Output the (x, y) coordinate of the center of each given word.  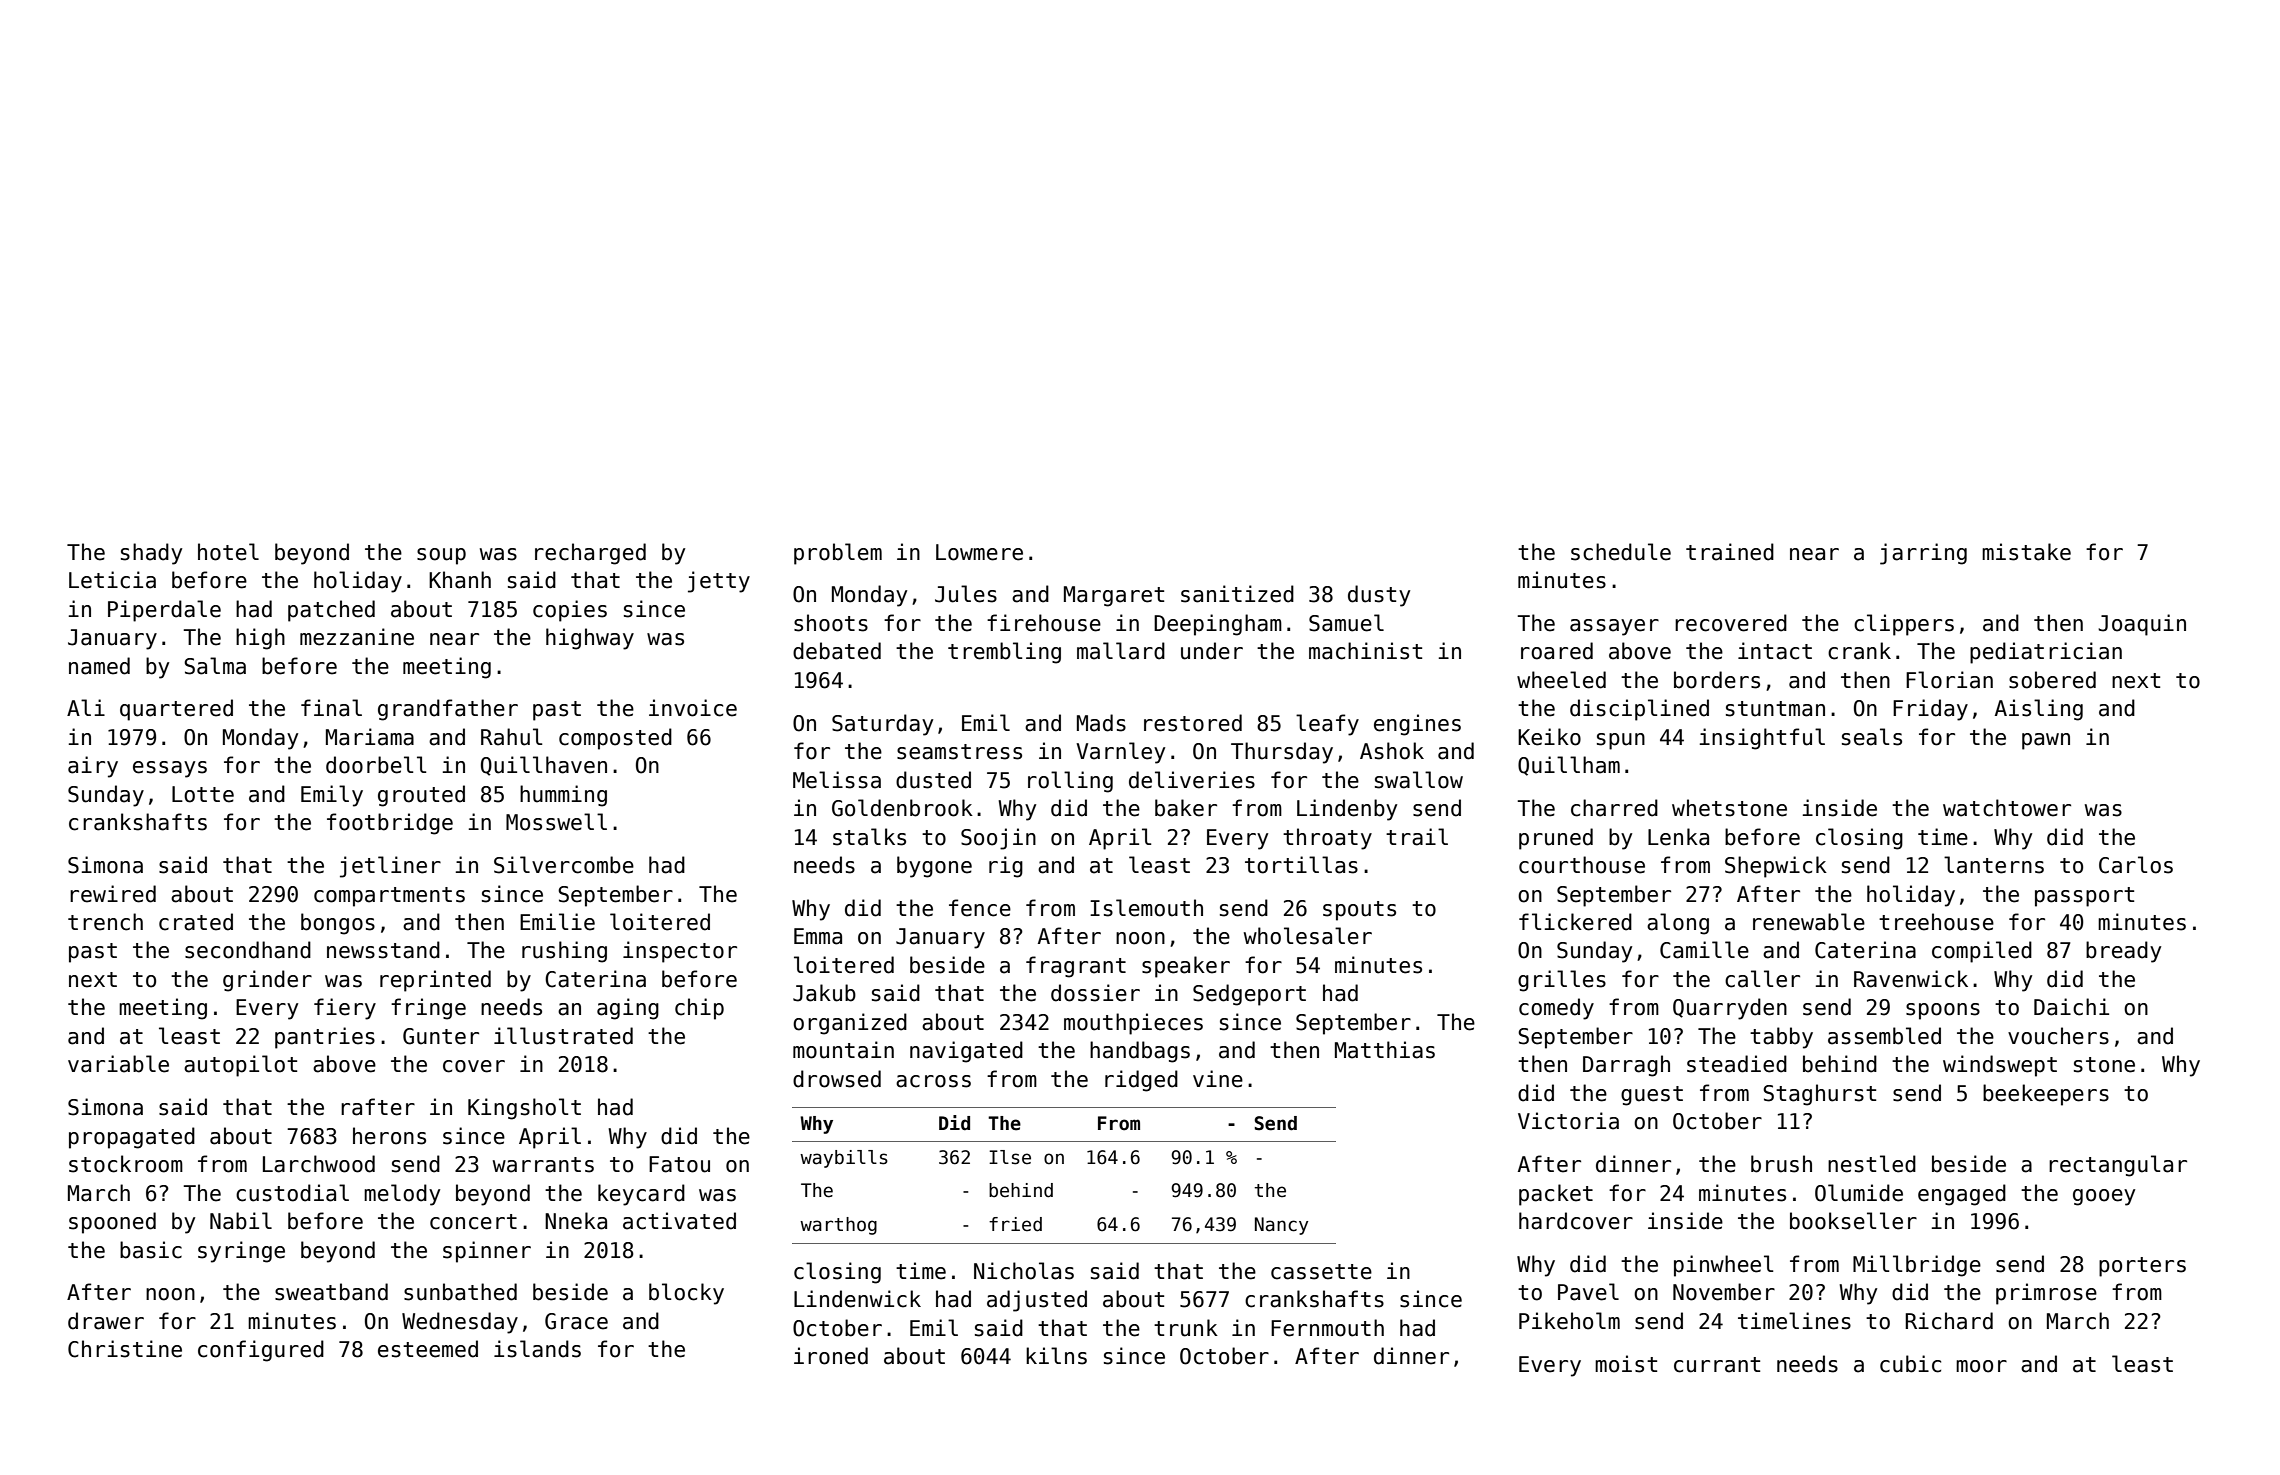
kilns (1056, 1356)
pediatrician (2046, 653)
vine (1218, 1079)
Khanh (460, 580)
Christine (125, 1349)
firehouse (1044, 623)
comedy (1556, 1009)
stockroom (126, 1164)
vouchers (2058, 1036)
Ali (86, 707)
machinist (1365, 651)
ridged (1141, 1081)
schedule (1621, 552)
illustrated (563, 1036)
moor (1981, 1366)
